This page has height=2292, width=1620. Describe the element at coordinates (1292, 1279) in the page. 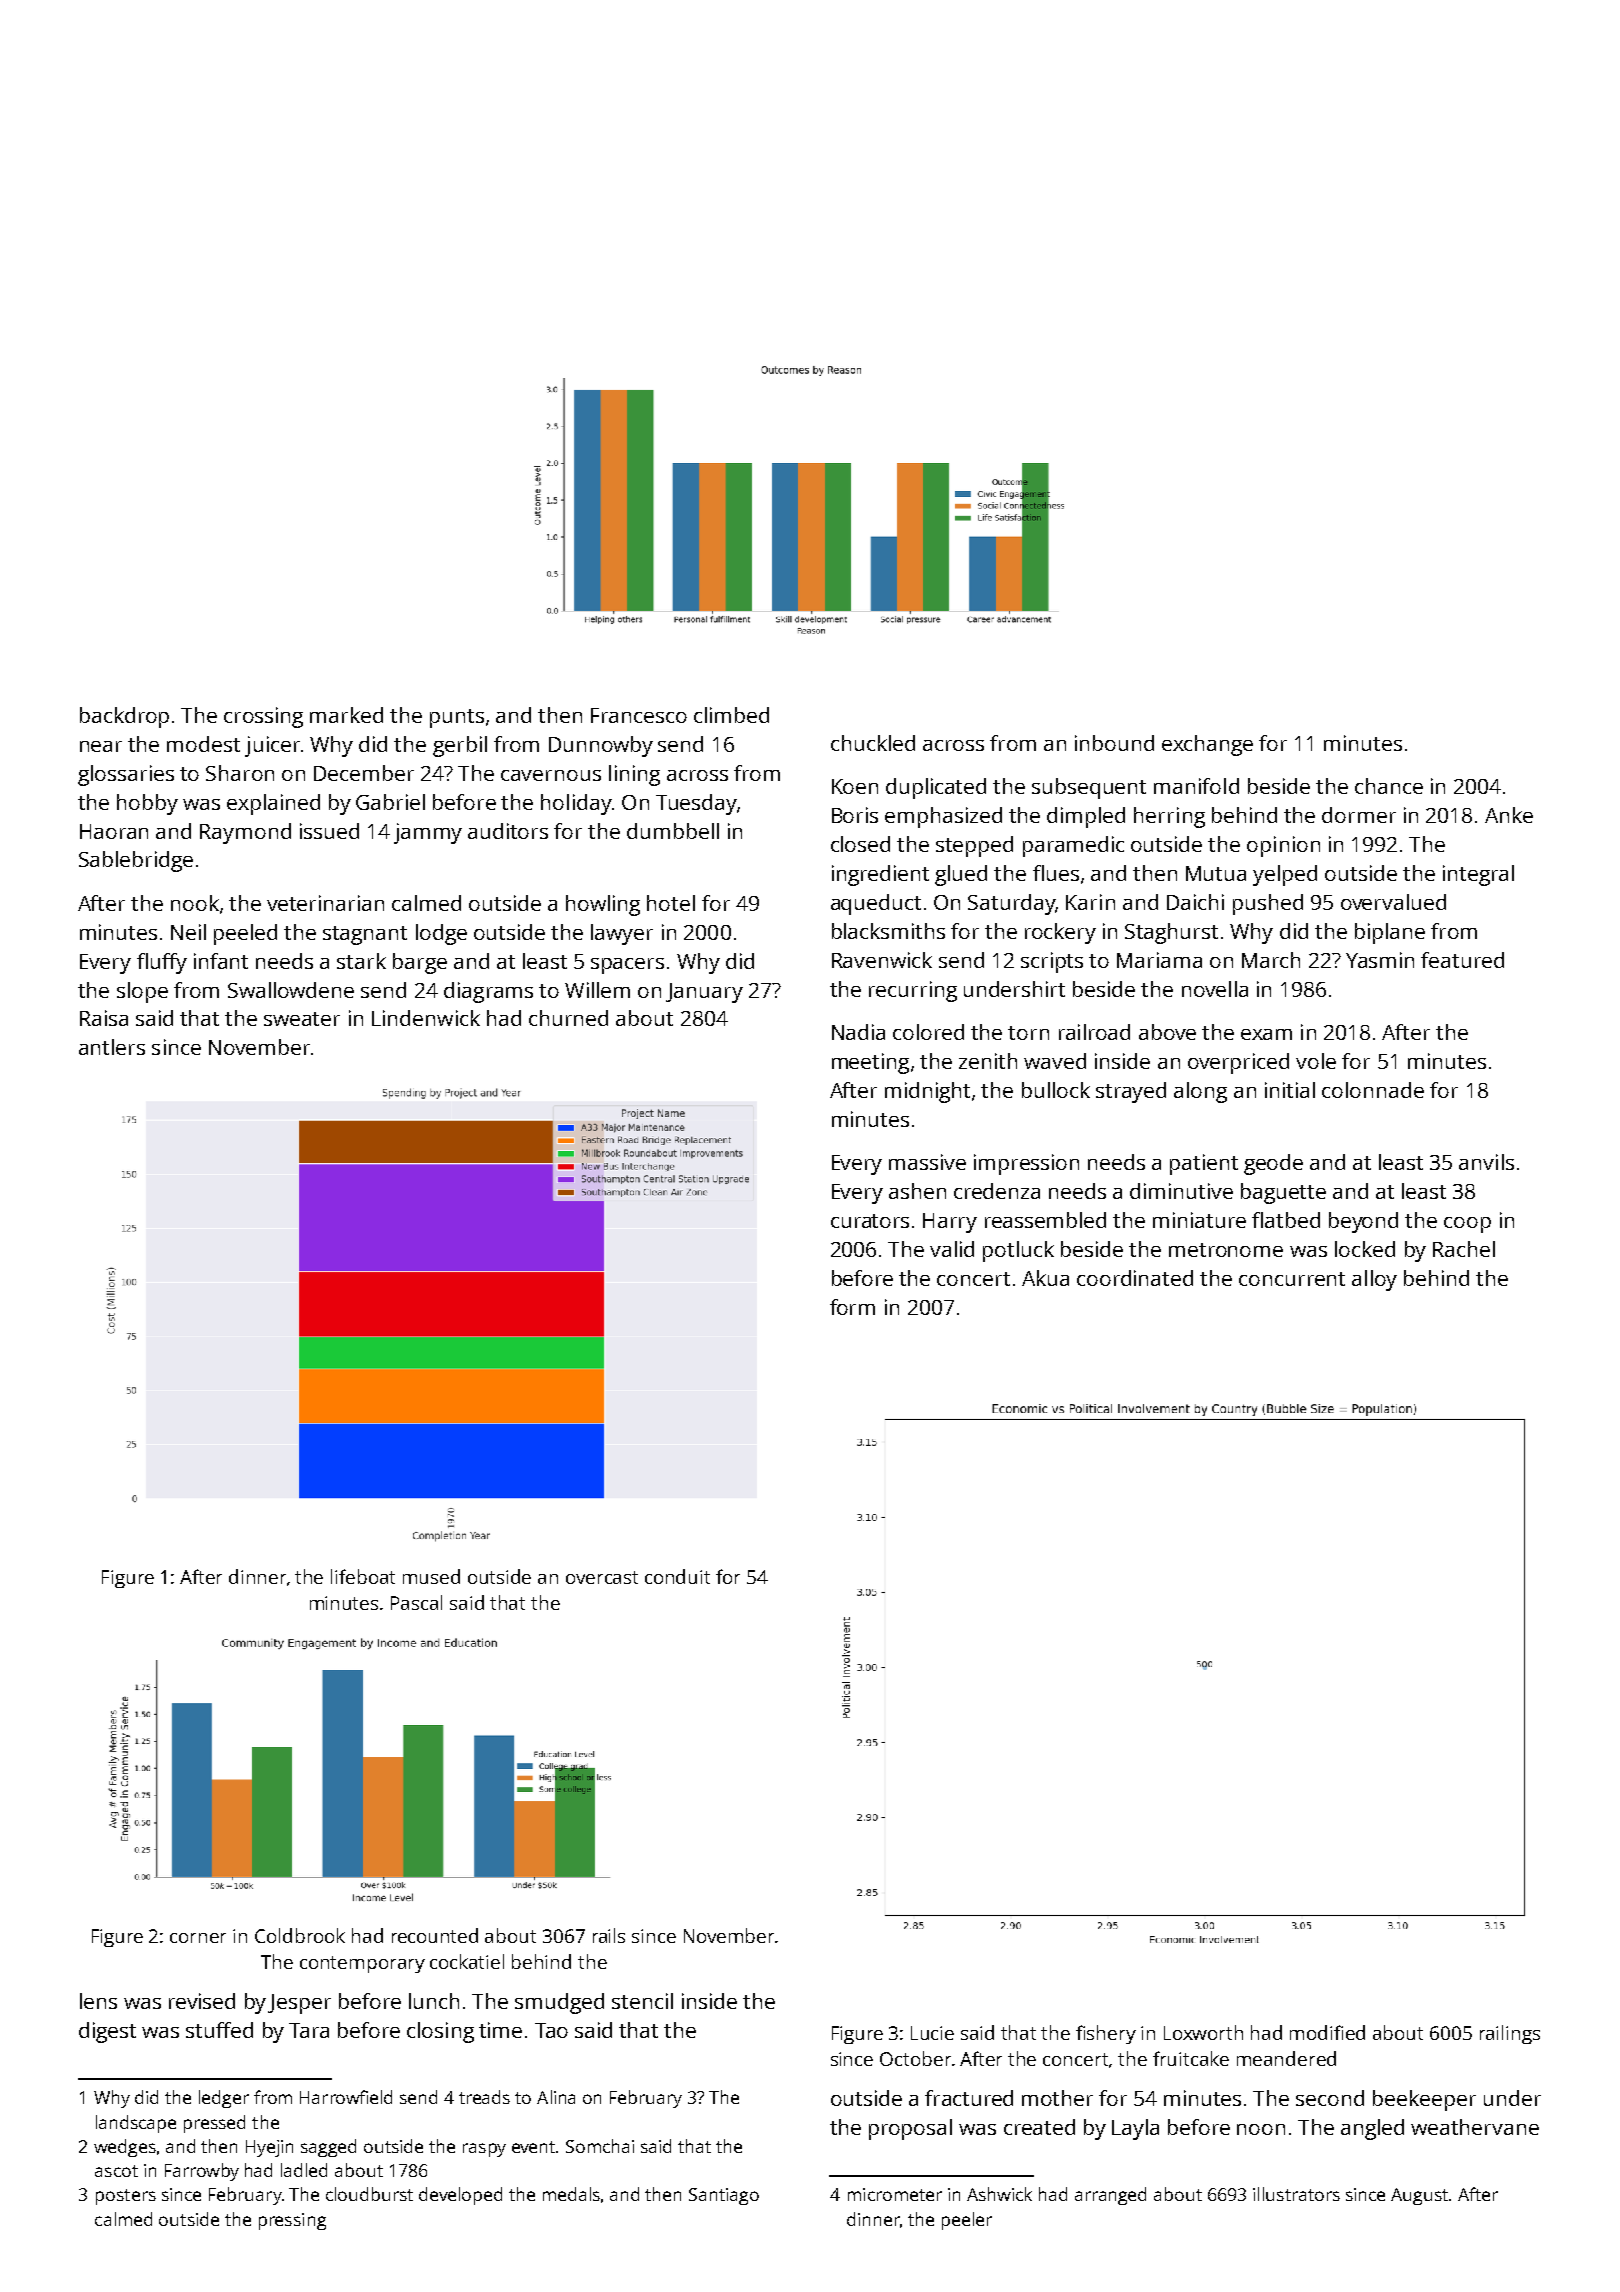

I see `concurrent` at that location.
